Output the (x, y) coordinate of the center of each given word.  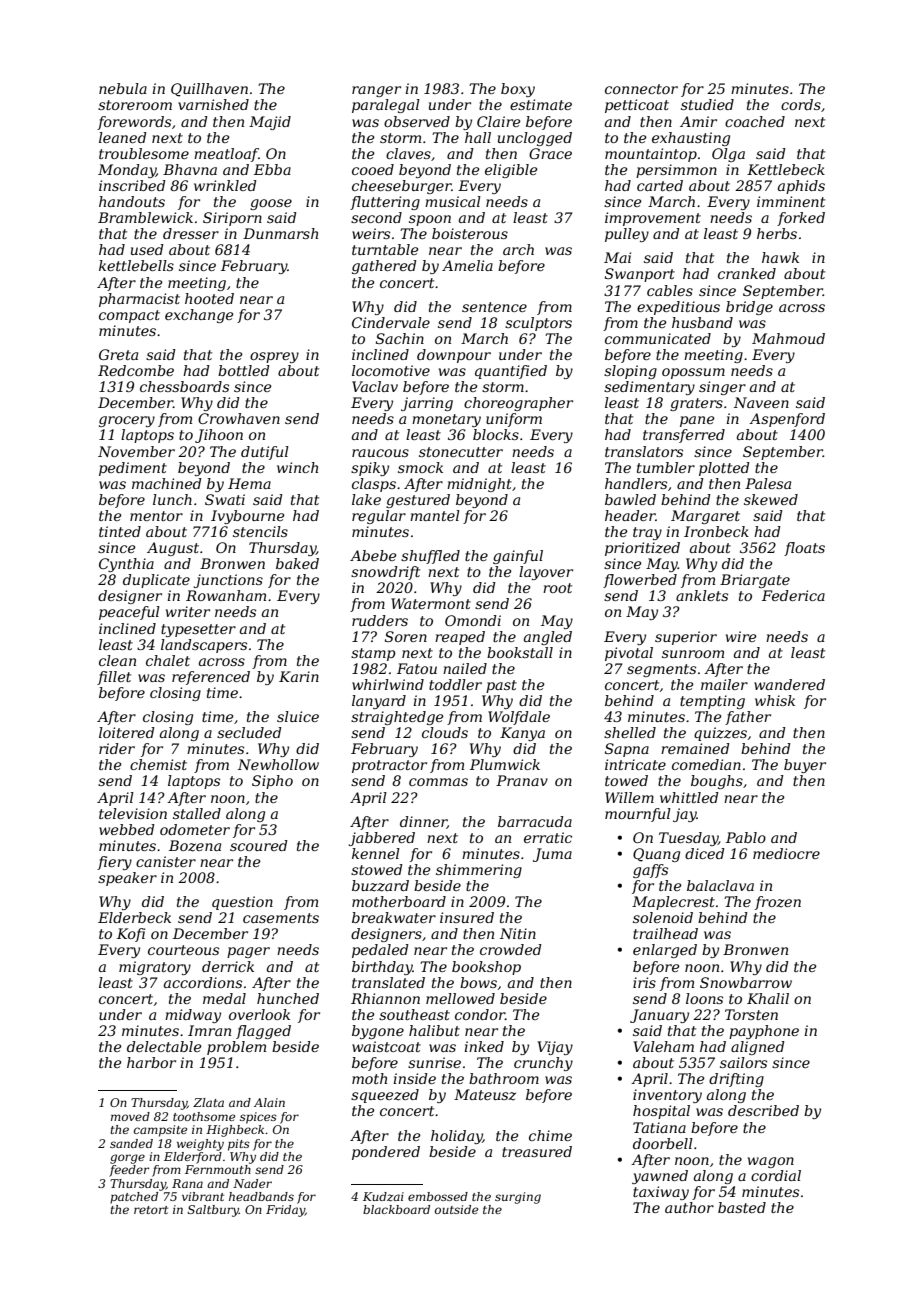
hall (478, 137)
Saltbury (213, 1211)
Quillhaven (209, 90)
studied (707, 104)
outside (456, 1209)
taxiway (661, 1193)
